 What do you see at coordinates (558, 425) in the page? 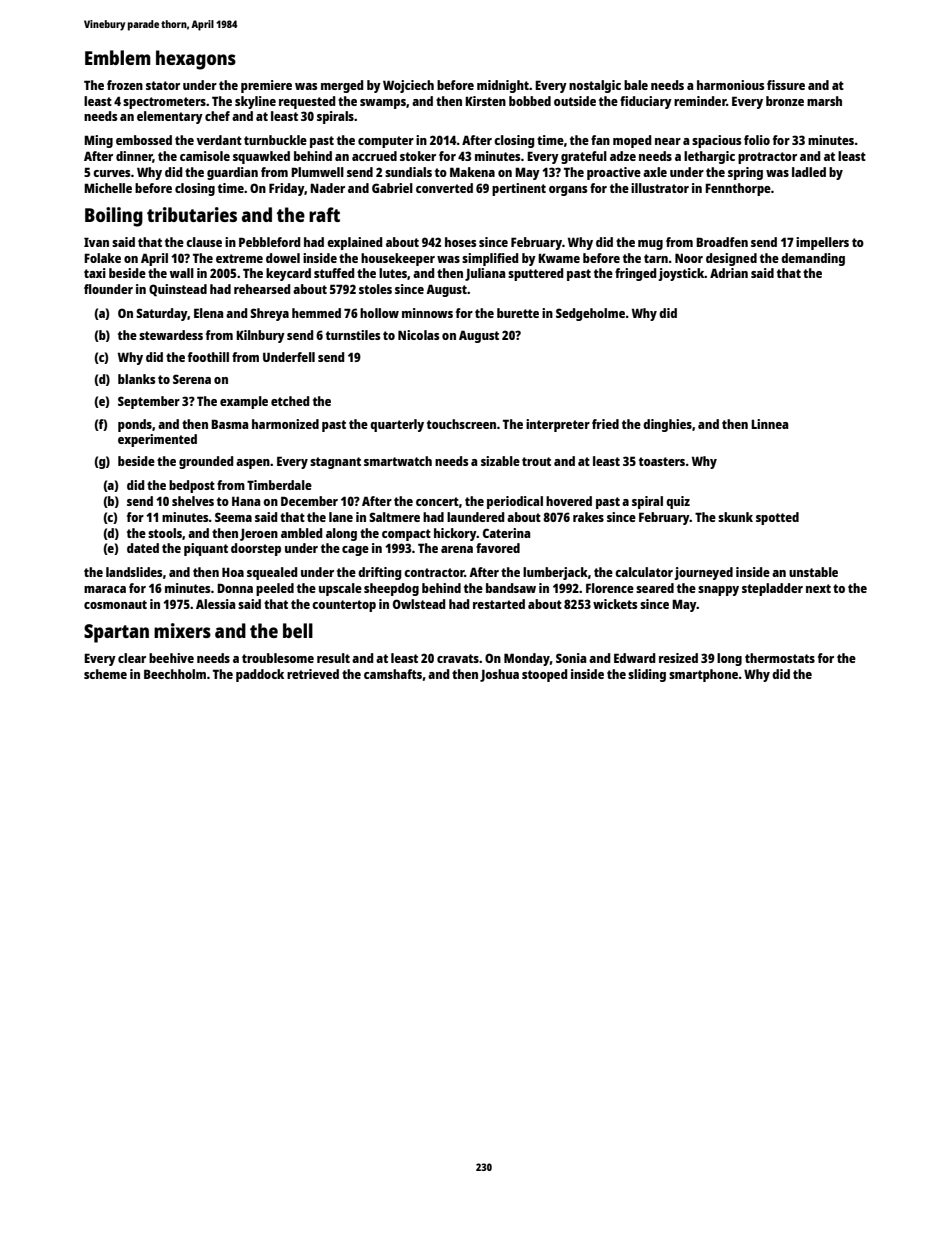
I see `interpreter` at bounding box center [558, 425].
